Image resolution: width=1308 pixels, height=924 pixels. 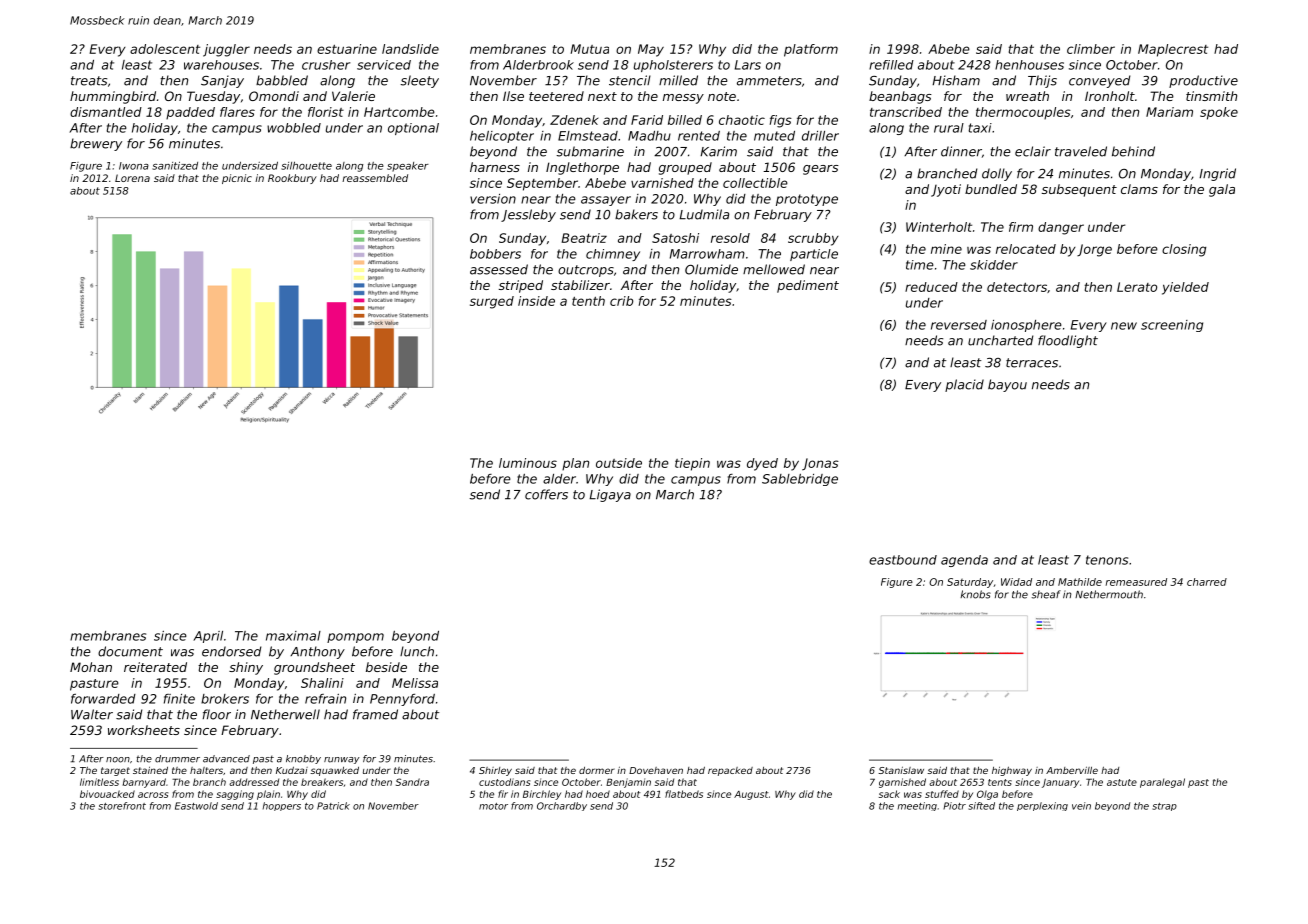 I want to click on placid, so click(x=964, y=385).
